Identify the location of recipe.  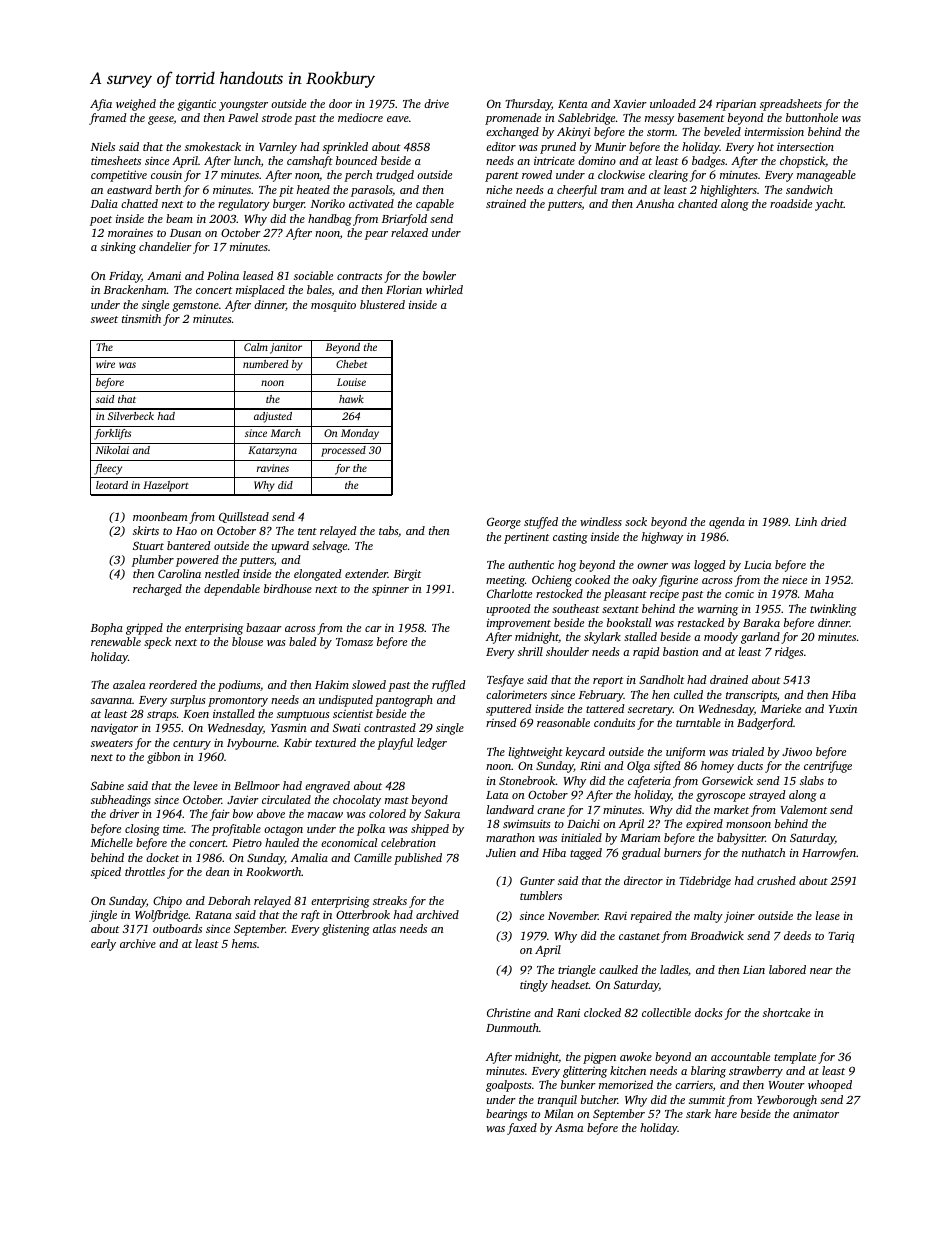
(664, 595).
